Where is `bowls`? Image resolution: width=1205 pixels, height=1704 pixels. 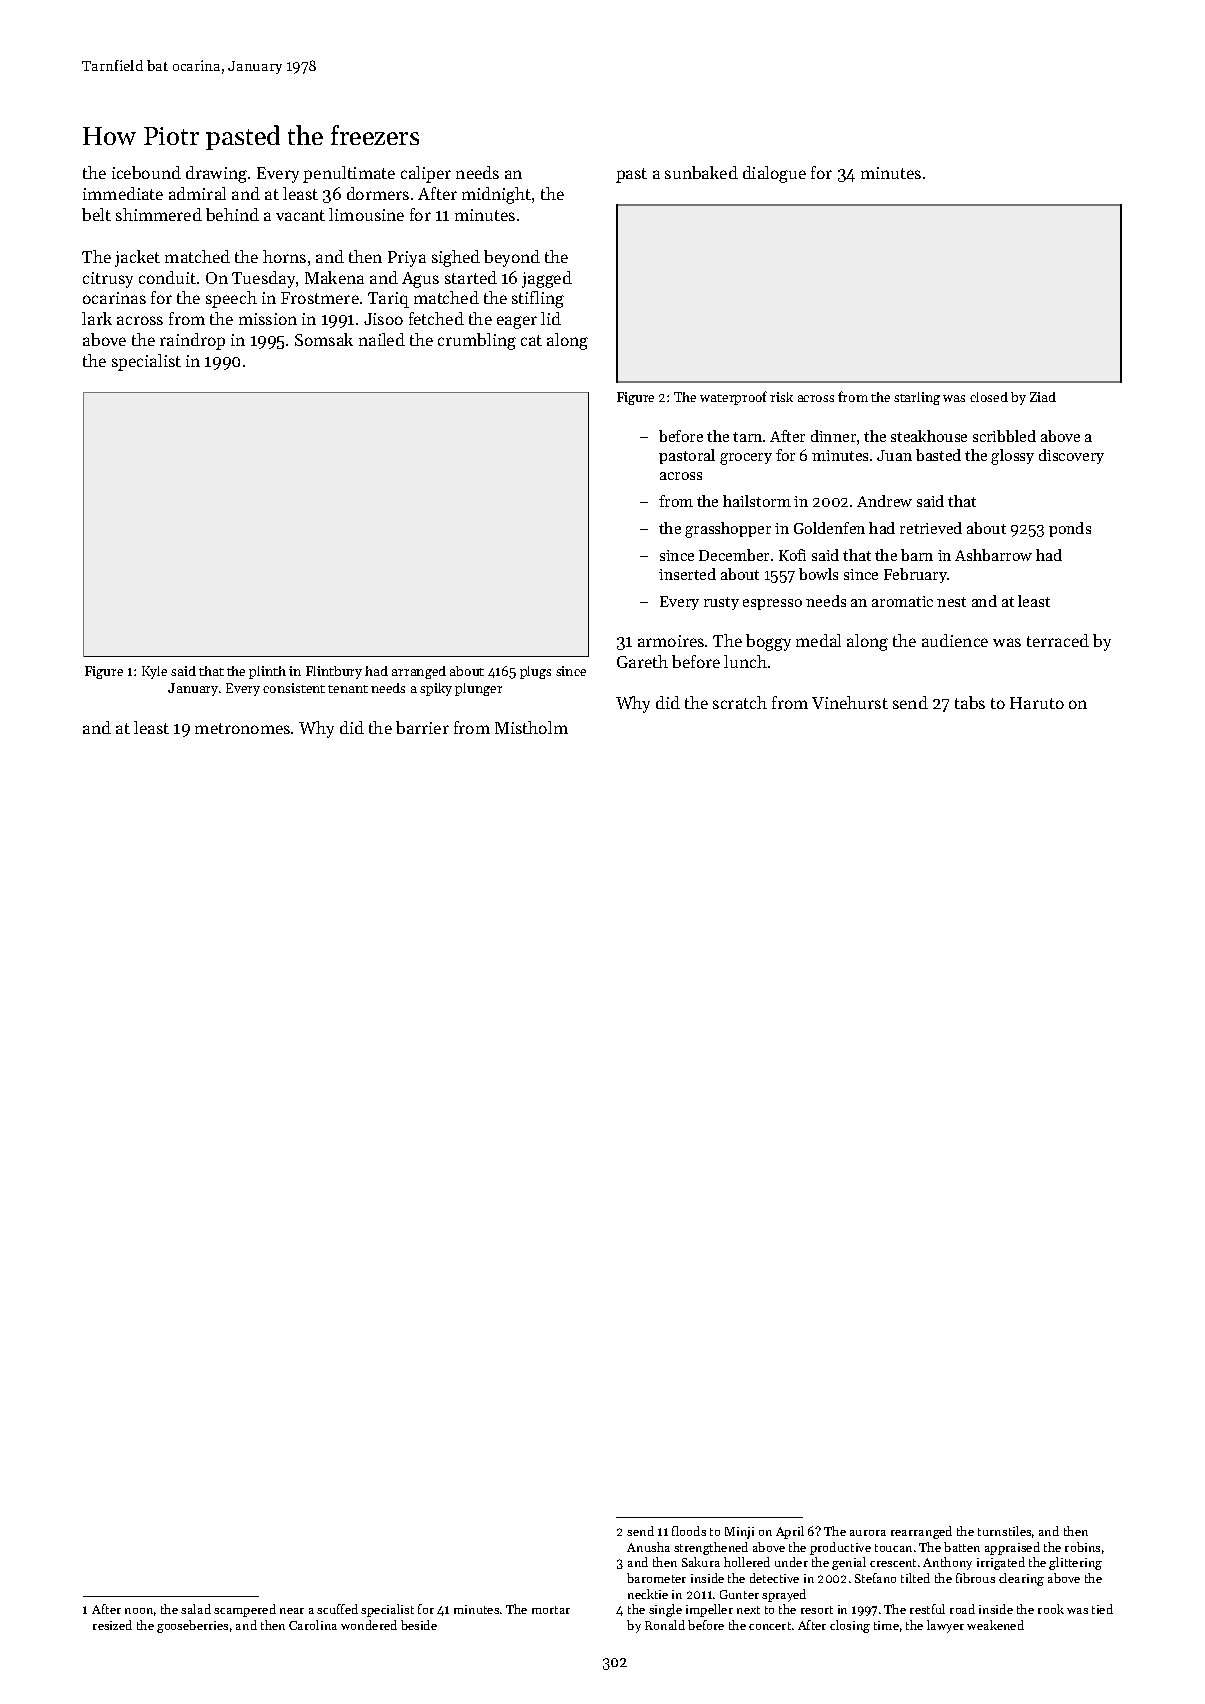
bowls is located at coordinates (818, 574).
